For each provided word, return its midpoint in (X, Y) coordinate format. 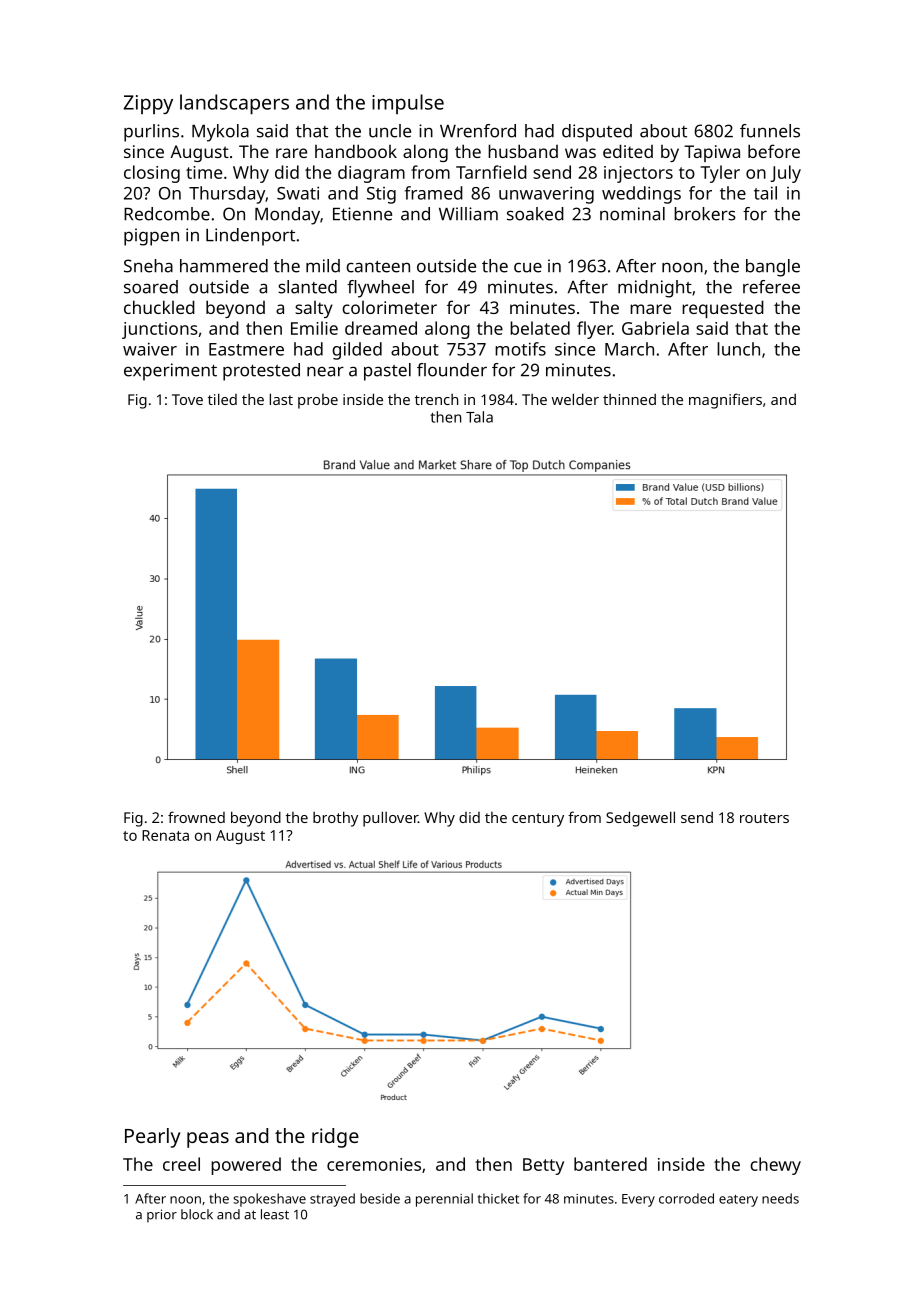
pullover (390, 819)
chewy (775, 1166)
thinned (629, 399)
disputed (597, 133)
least (275, 1214)
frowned (196, 817)
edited (628, 151)
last (281, 399)
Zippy (148, 104)
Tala (479, 417)
